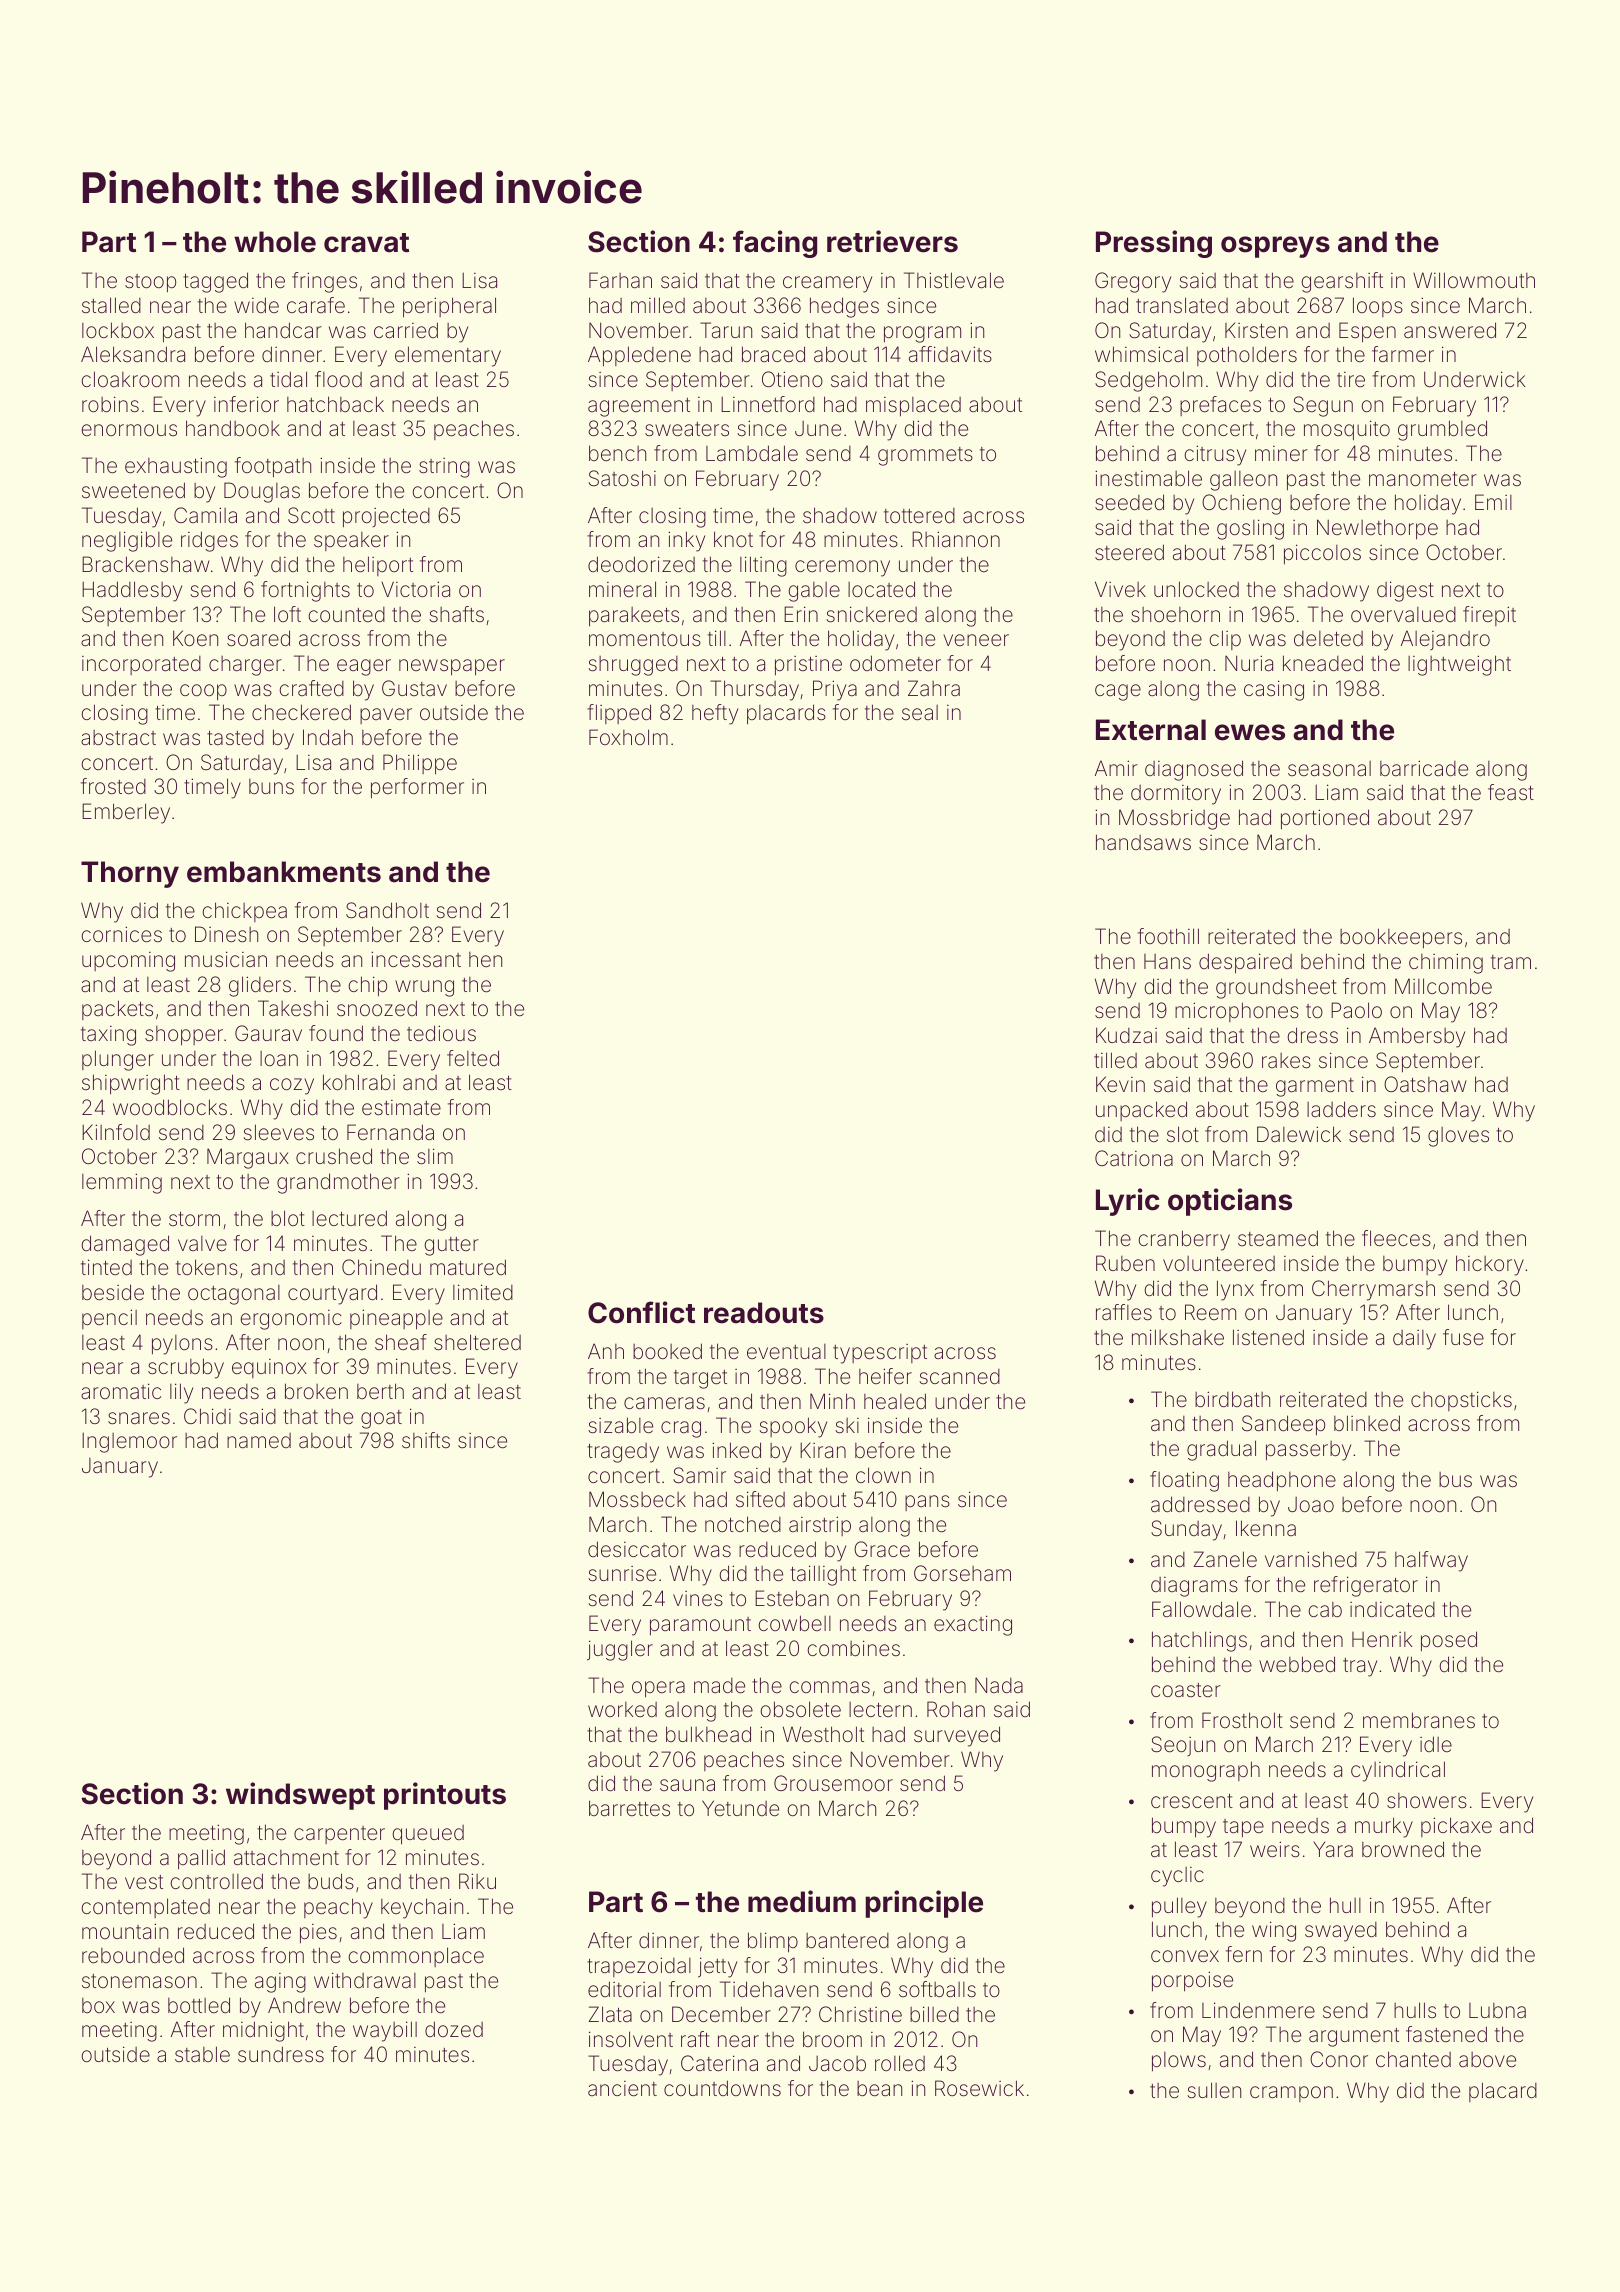 The image size is (1620, 2292). Describe the element at coordinates (1143, 842) in the screenshot. I see `handsaws` at that location.
